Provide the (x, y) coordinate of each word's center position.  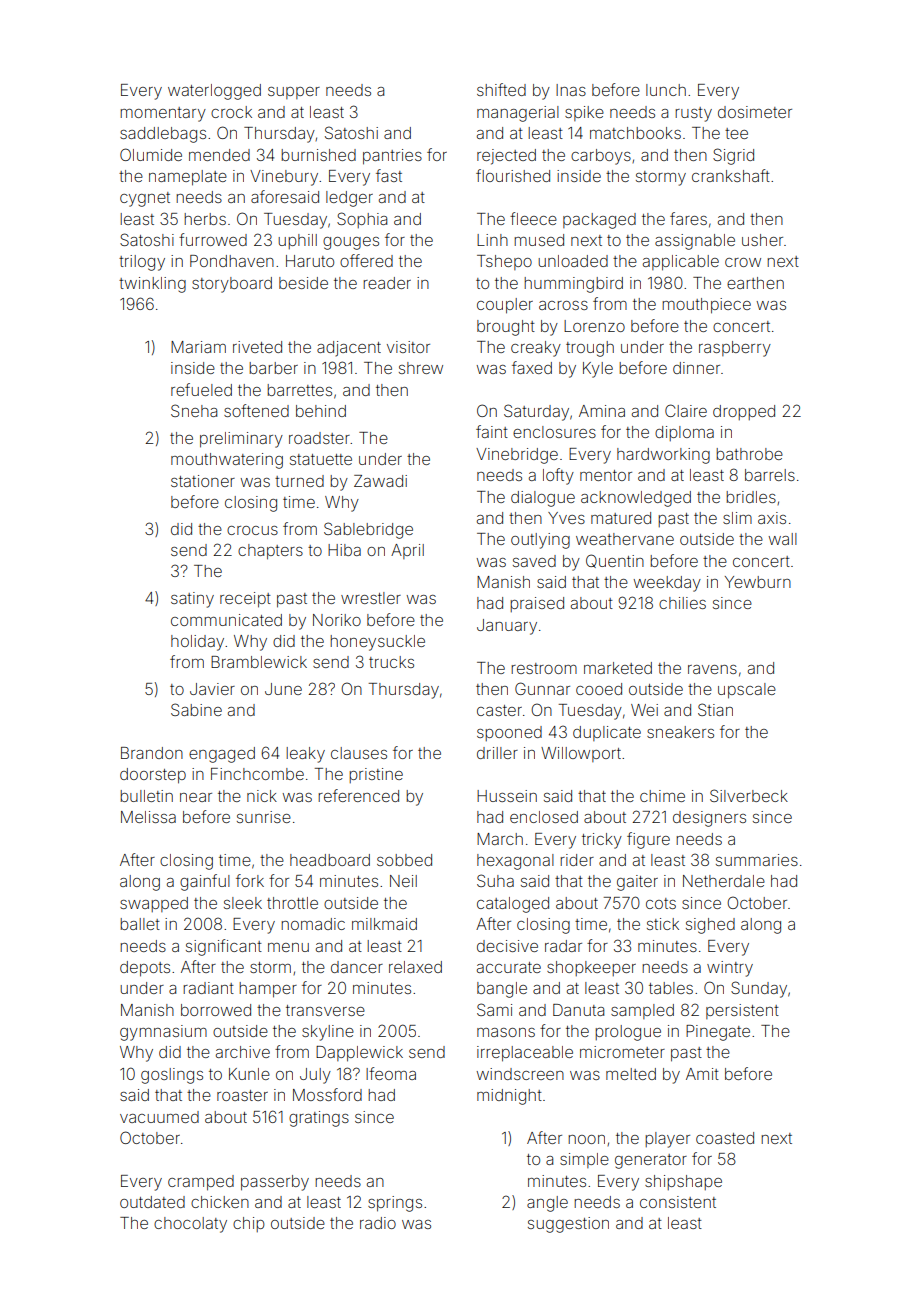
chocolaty (190, 1225)
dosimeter (755, 112)
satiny (192, 600)
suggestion (568, 1225)
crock (231, 112)
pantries (392, 157)
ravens (712, 669)
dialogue (543, 499)
